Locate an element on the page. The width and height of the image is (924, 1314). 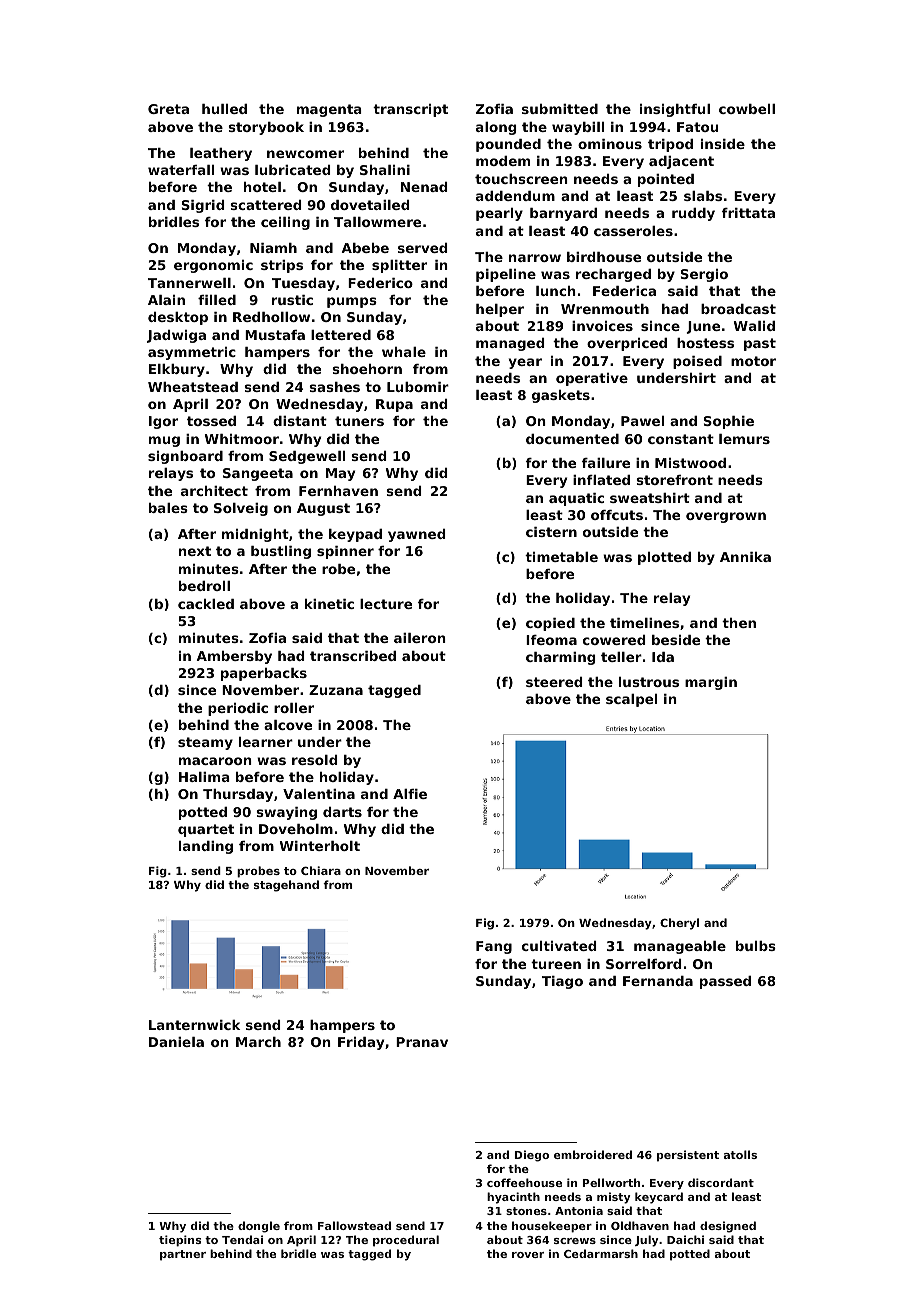
Rupa is located at coordinates (394, 405).
